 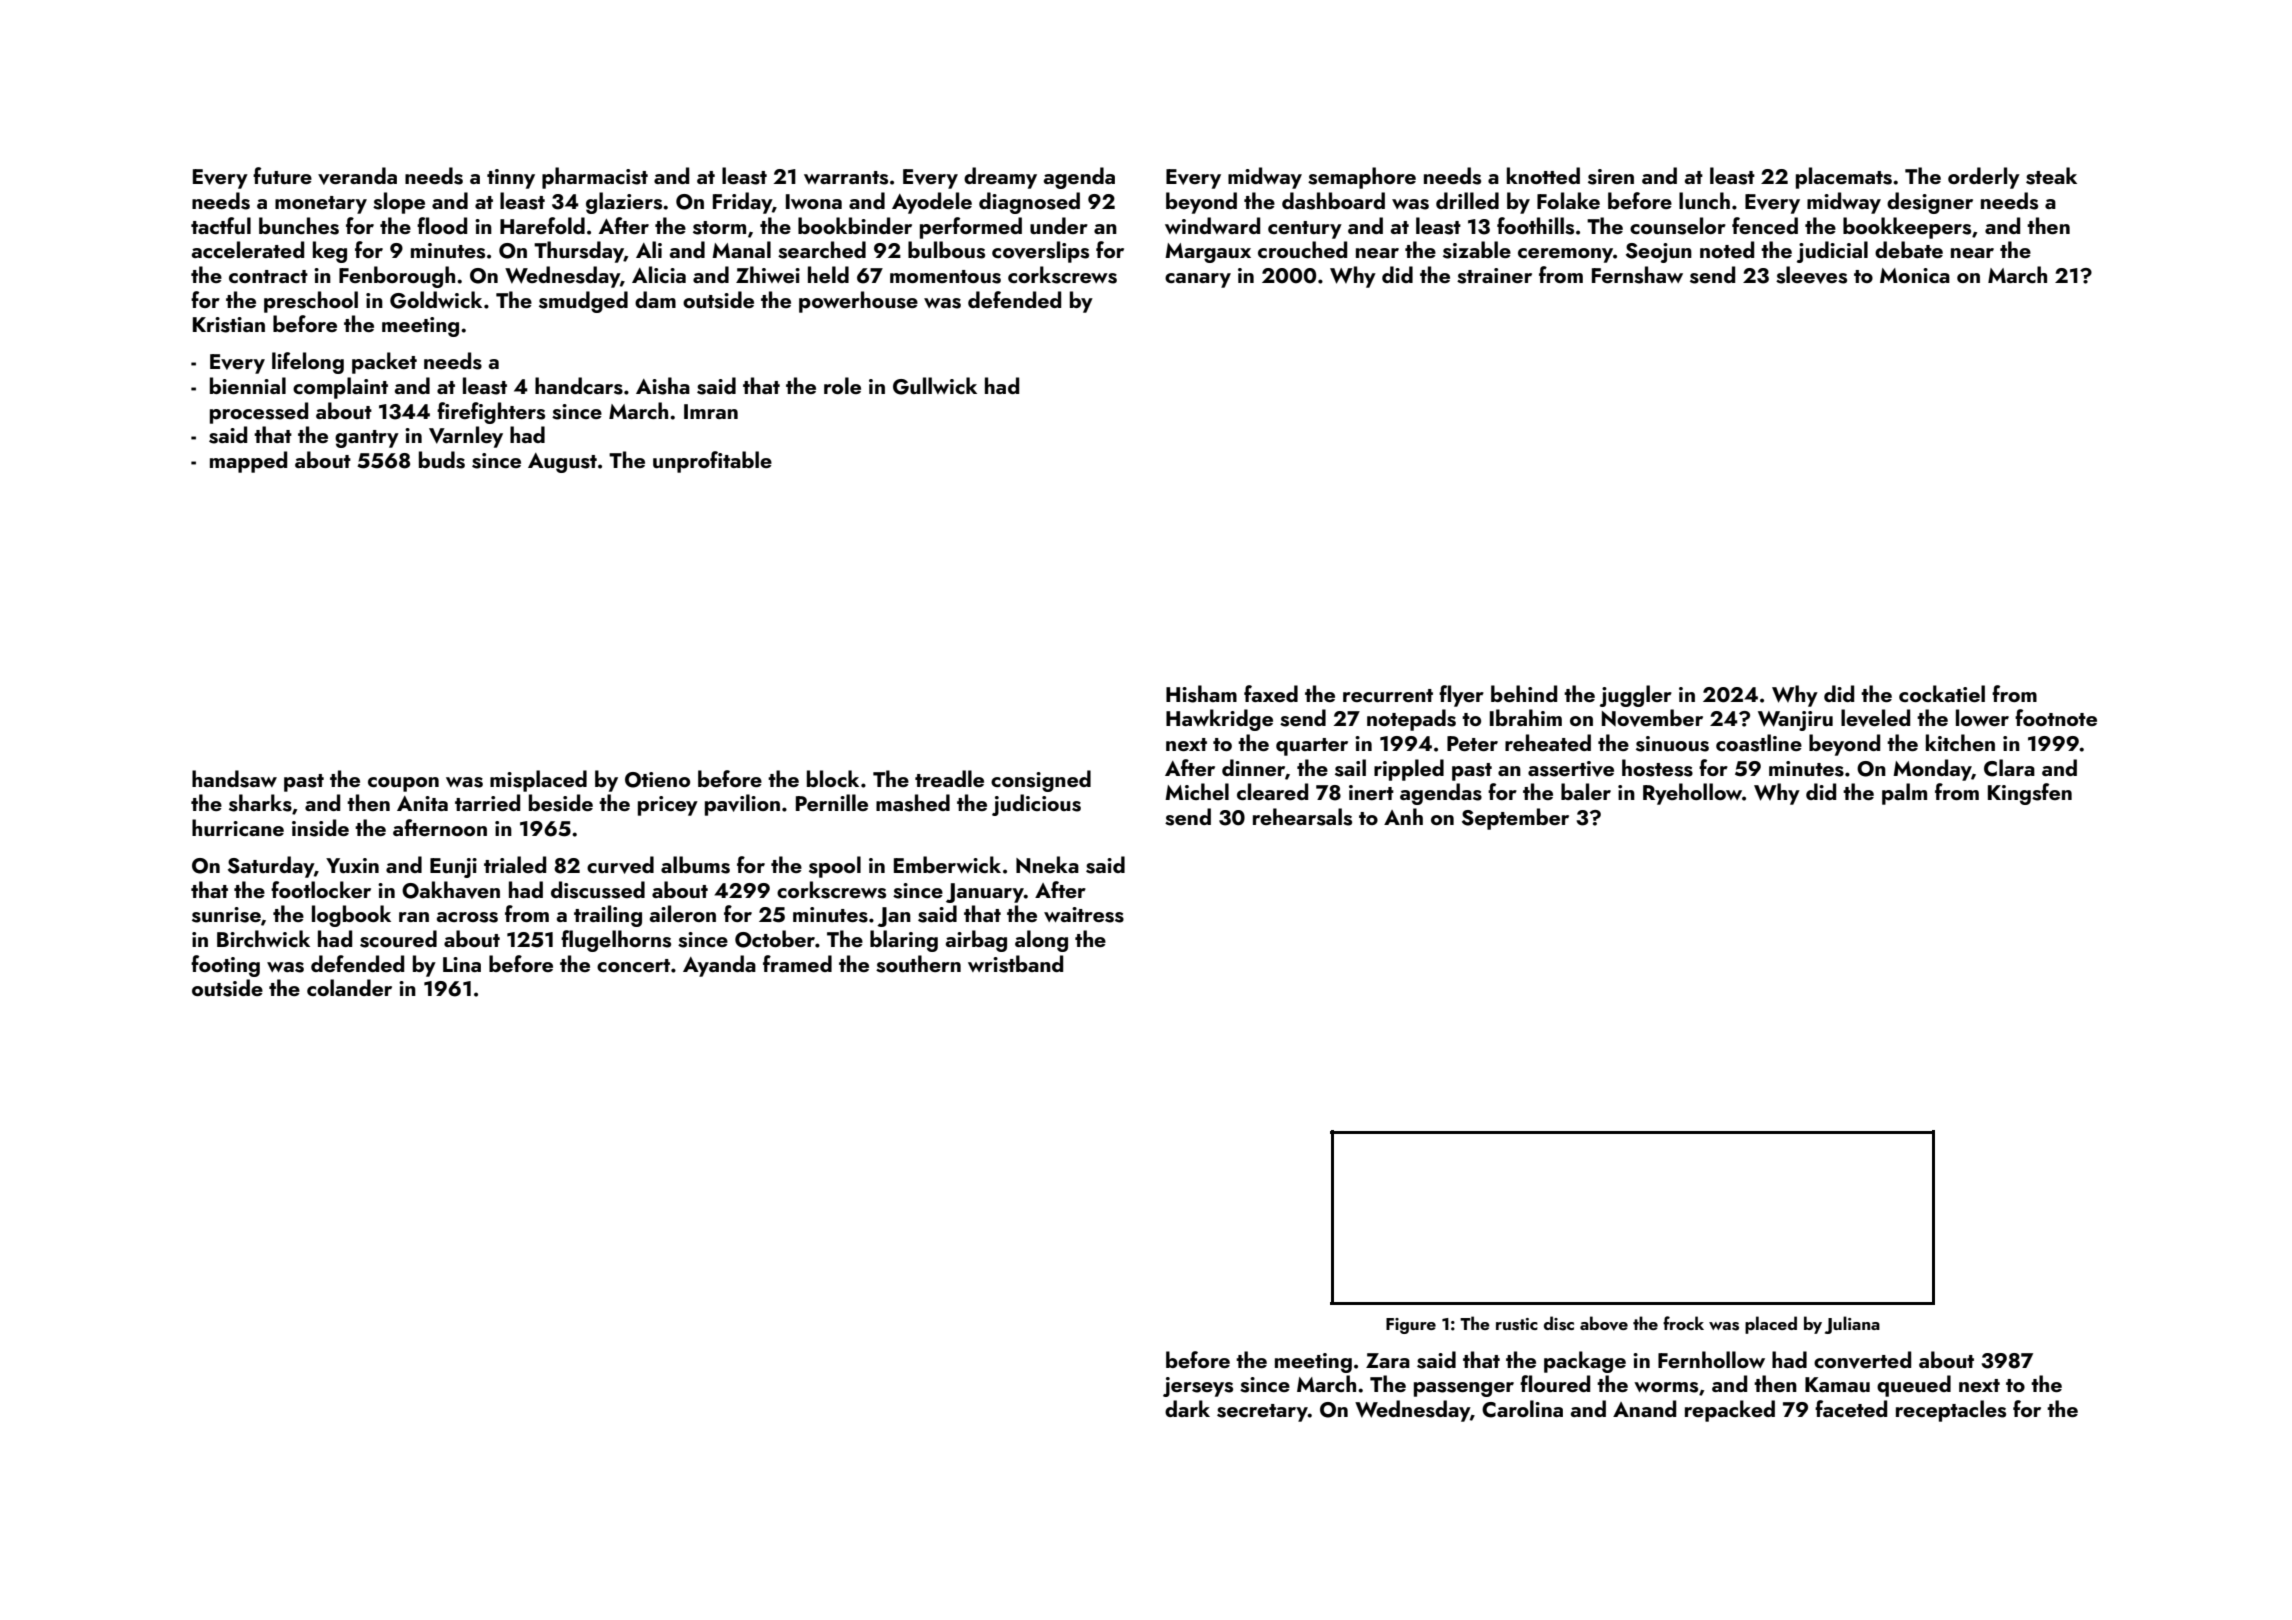 I want to click on Gullwick, so click(x=935, y=386).
